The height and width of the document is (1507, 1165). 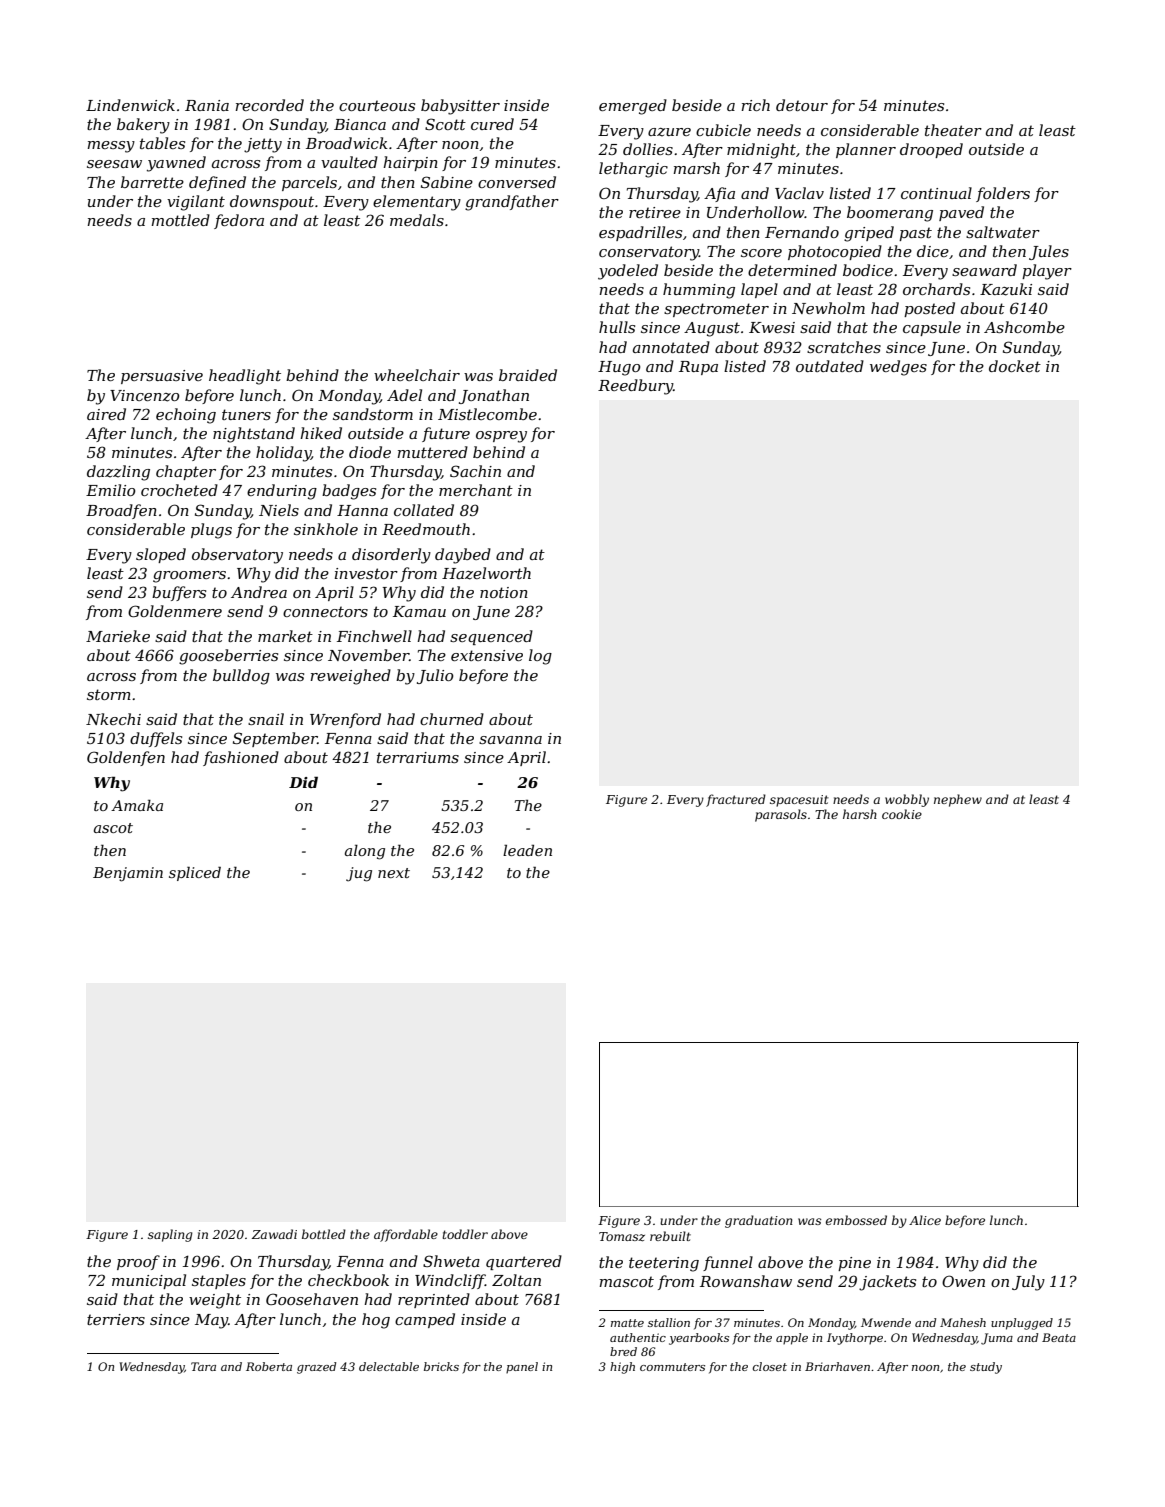 What do you see at coordinates (1015, 366) in the document?
I see `docket` at bounding box center [1015, 366].
